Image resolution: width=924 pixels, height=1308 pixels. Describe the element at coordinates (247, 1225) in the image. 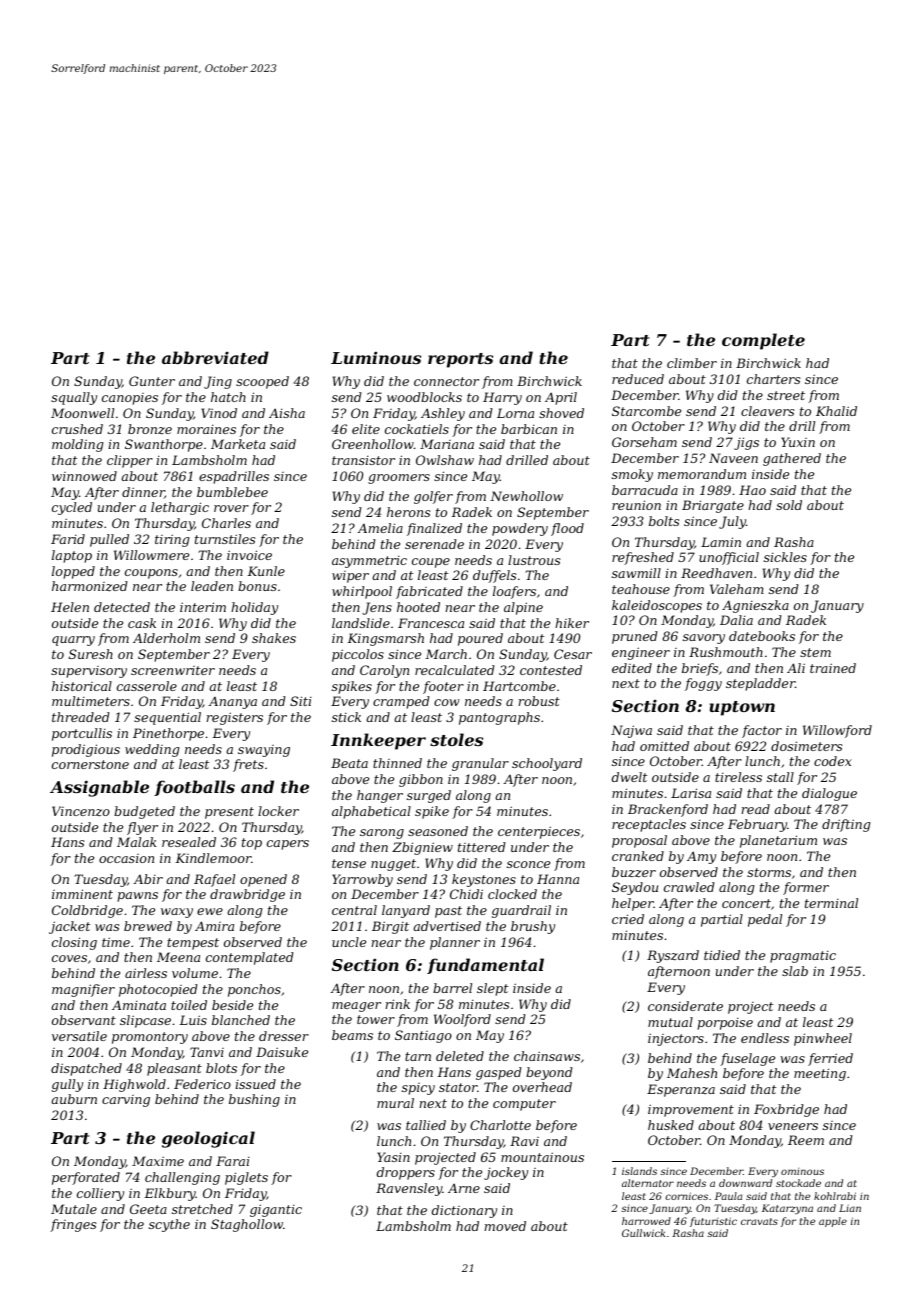

I see `Staghollow` at that location.
